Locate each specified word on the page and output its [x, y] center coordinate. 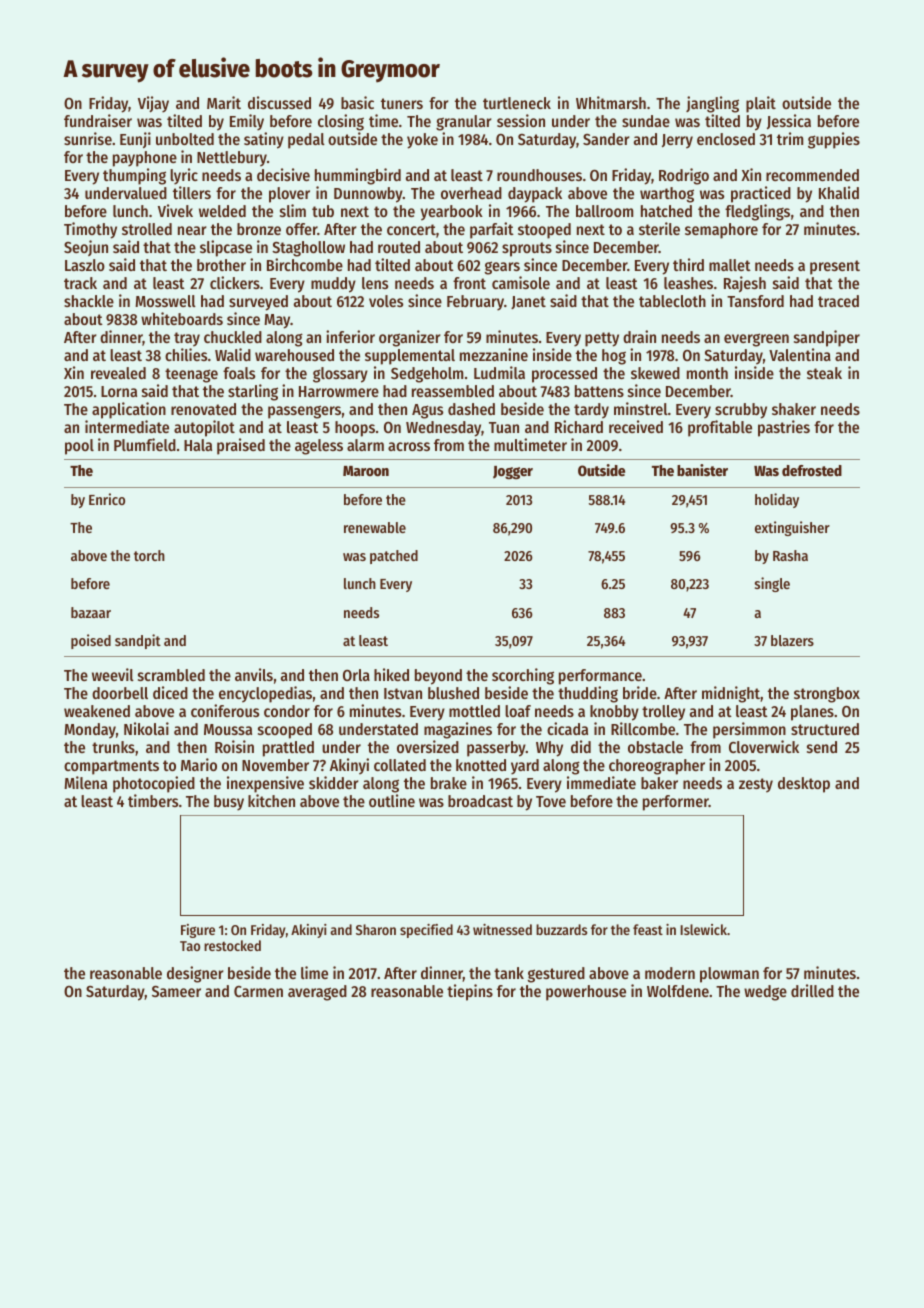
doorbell [120, 693]
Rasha [790, 555]
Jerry [677, 141]
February [475, 303]
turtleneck [517, 103]
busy [229, 803]
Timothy [90, 230]
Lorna [119, 391]
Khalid [839, 192]
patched [394, 557]
